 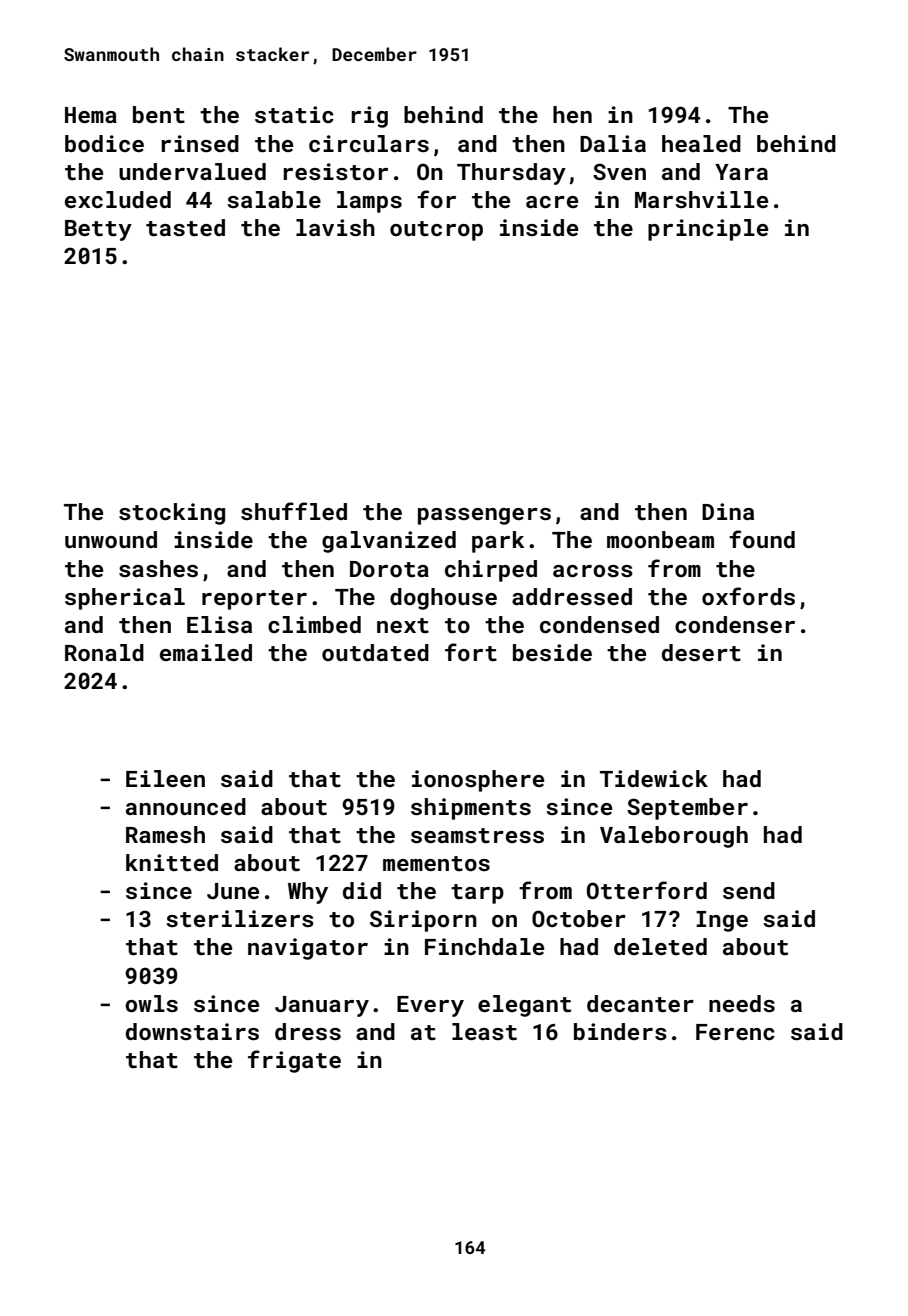 What do you see at coordinates (477, 835) in the screenshot?
I see `seamstress` at bounding box center [477, 835].
